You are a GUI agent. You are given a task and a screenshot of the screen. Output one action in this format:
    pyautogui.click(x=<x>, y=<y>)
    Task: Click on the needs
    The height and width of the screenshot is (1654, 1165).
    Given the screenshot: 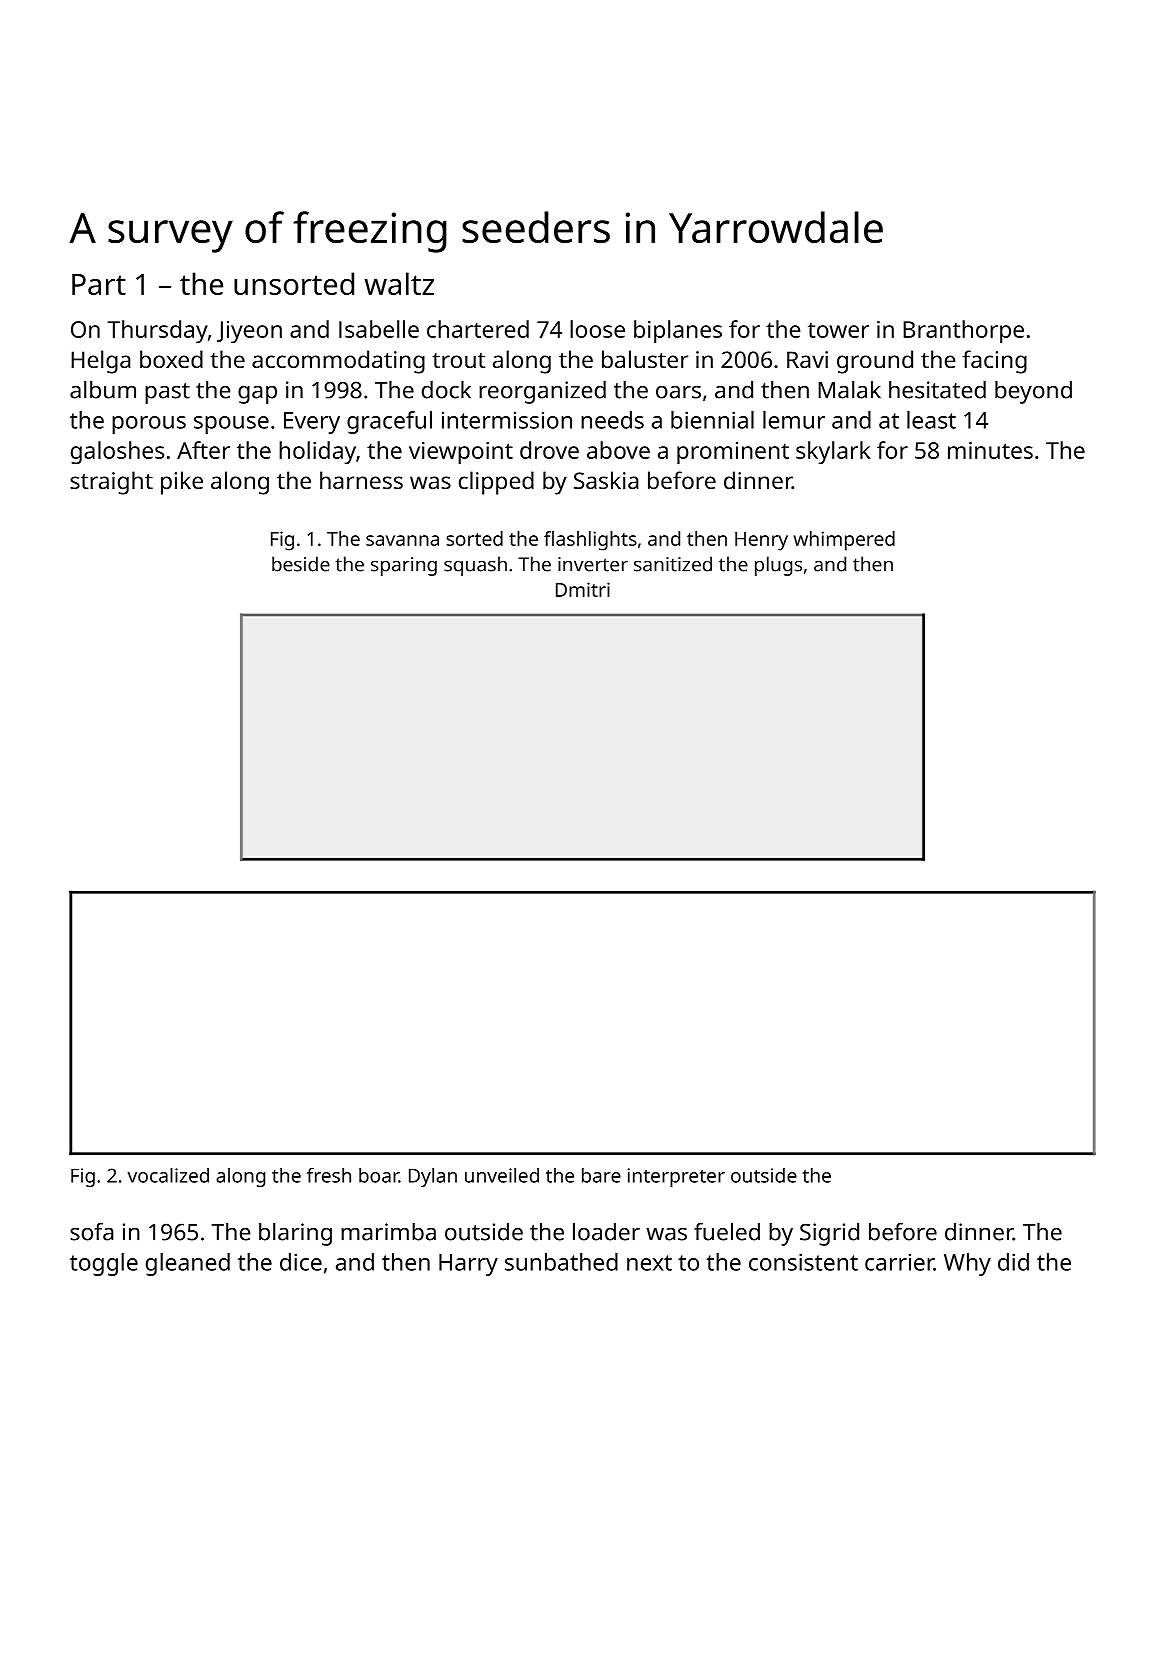 What is the action you would take?
    pyautogui.click(x=612, y=420)
